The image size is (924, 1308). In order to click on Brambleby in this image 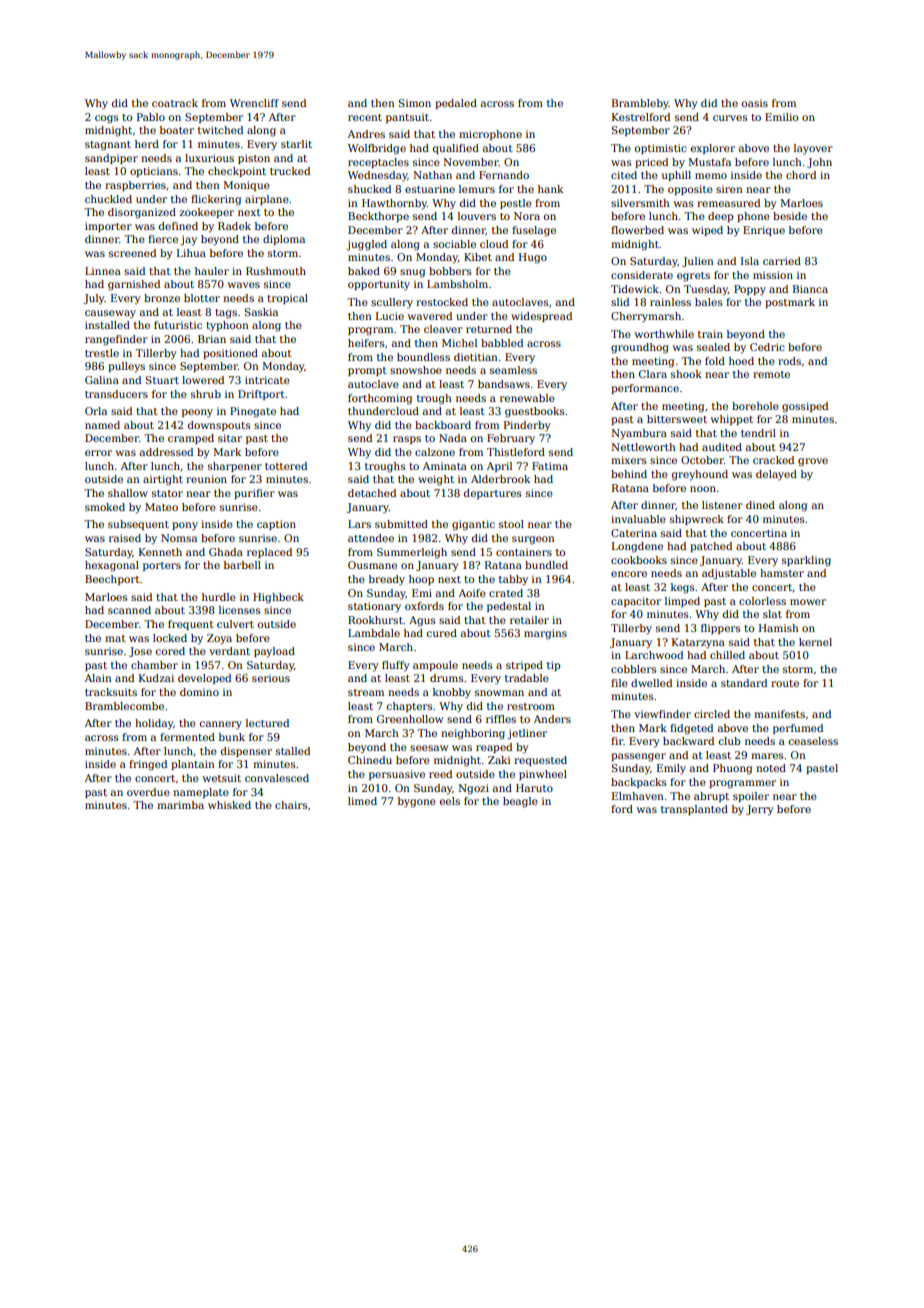, I will do `click(640, 104)`.
